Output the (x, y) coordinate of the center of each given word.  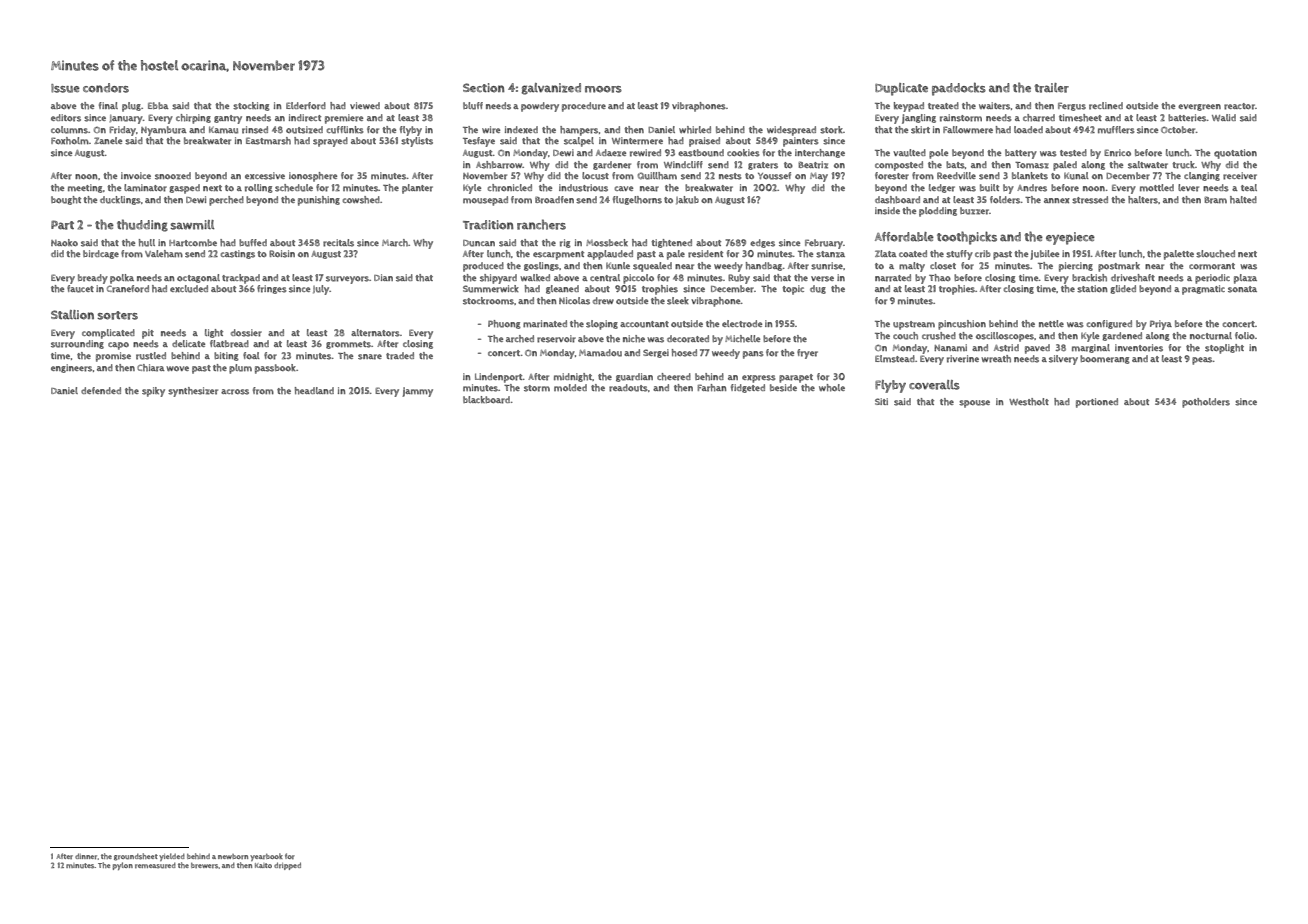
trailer (1051, 88)
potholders (1206, 403)
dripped (287, 866)
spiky (153, 392)
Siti (881, 401)
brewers (205, 866)
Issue (65, 88)
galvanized (551, 89)
